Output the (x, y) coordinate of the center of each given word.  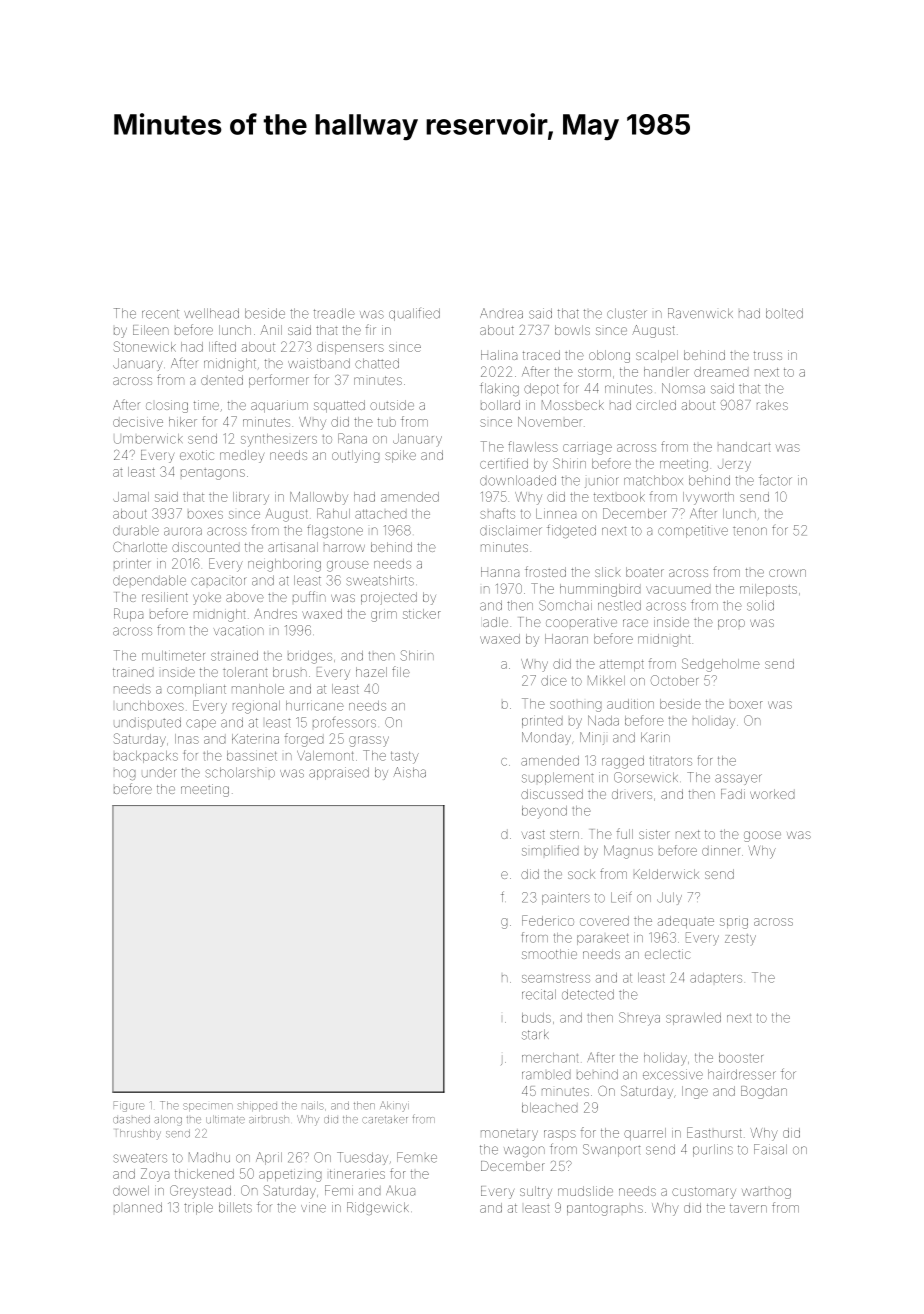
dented (222, 380)
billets (235, 1207)
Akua (400, 1191)
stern (564, 834)
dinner (721, 852)
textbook (619, 497)
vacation (239, 631)
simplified (550, 850)
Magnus (628, 852)
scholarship (240, 772)
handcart (744, 447)
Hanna (500, 572)
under (159, 772)
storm (594, 372)
